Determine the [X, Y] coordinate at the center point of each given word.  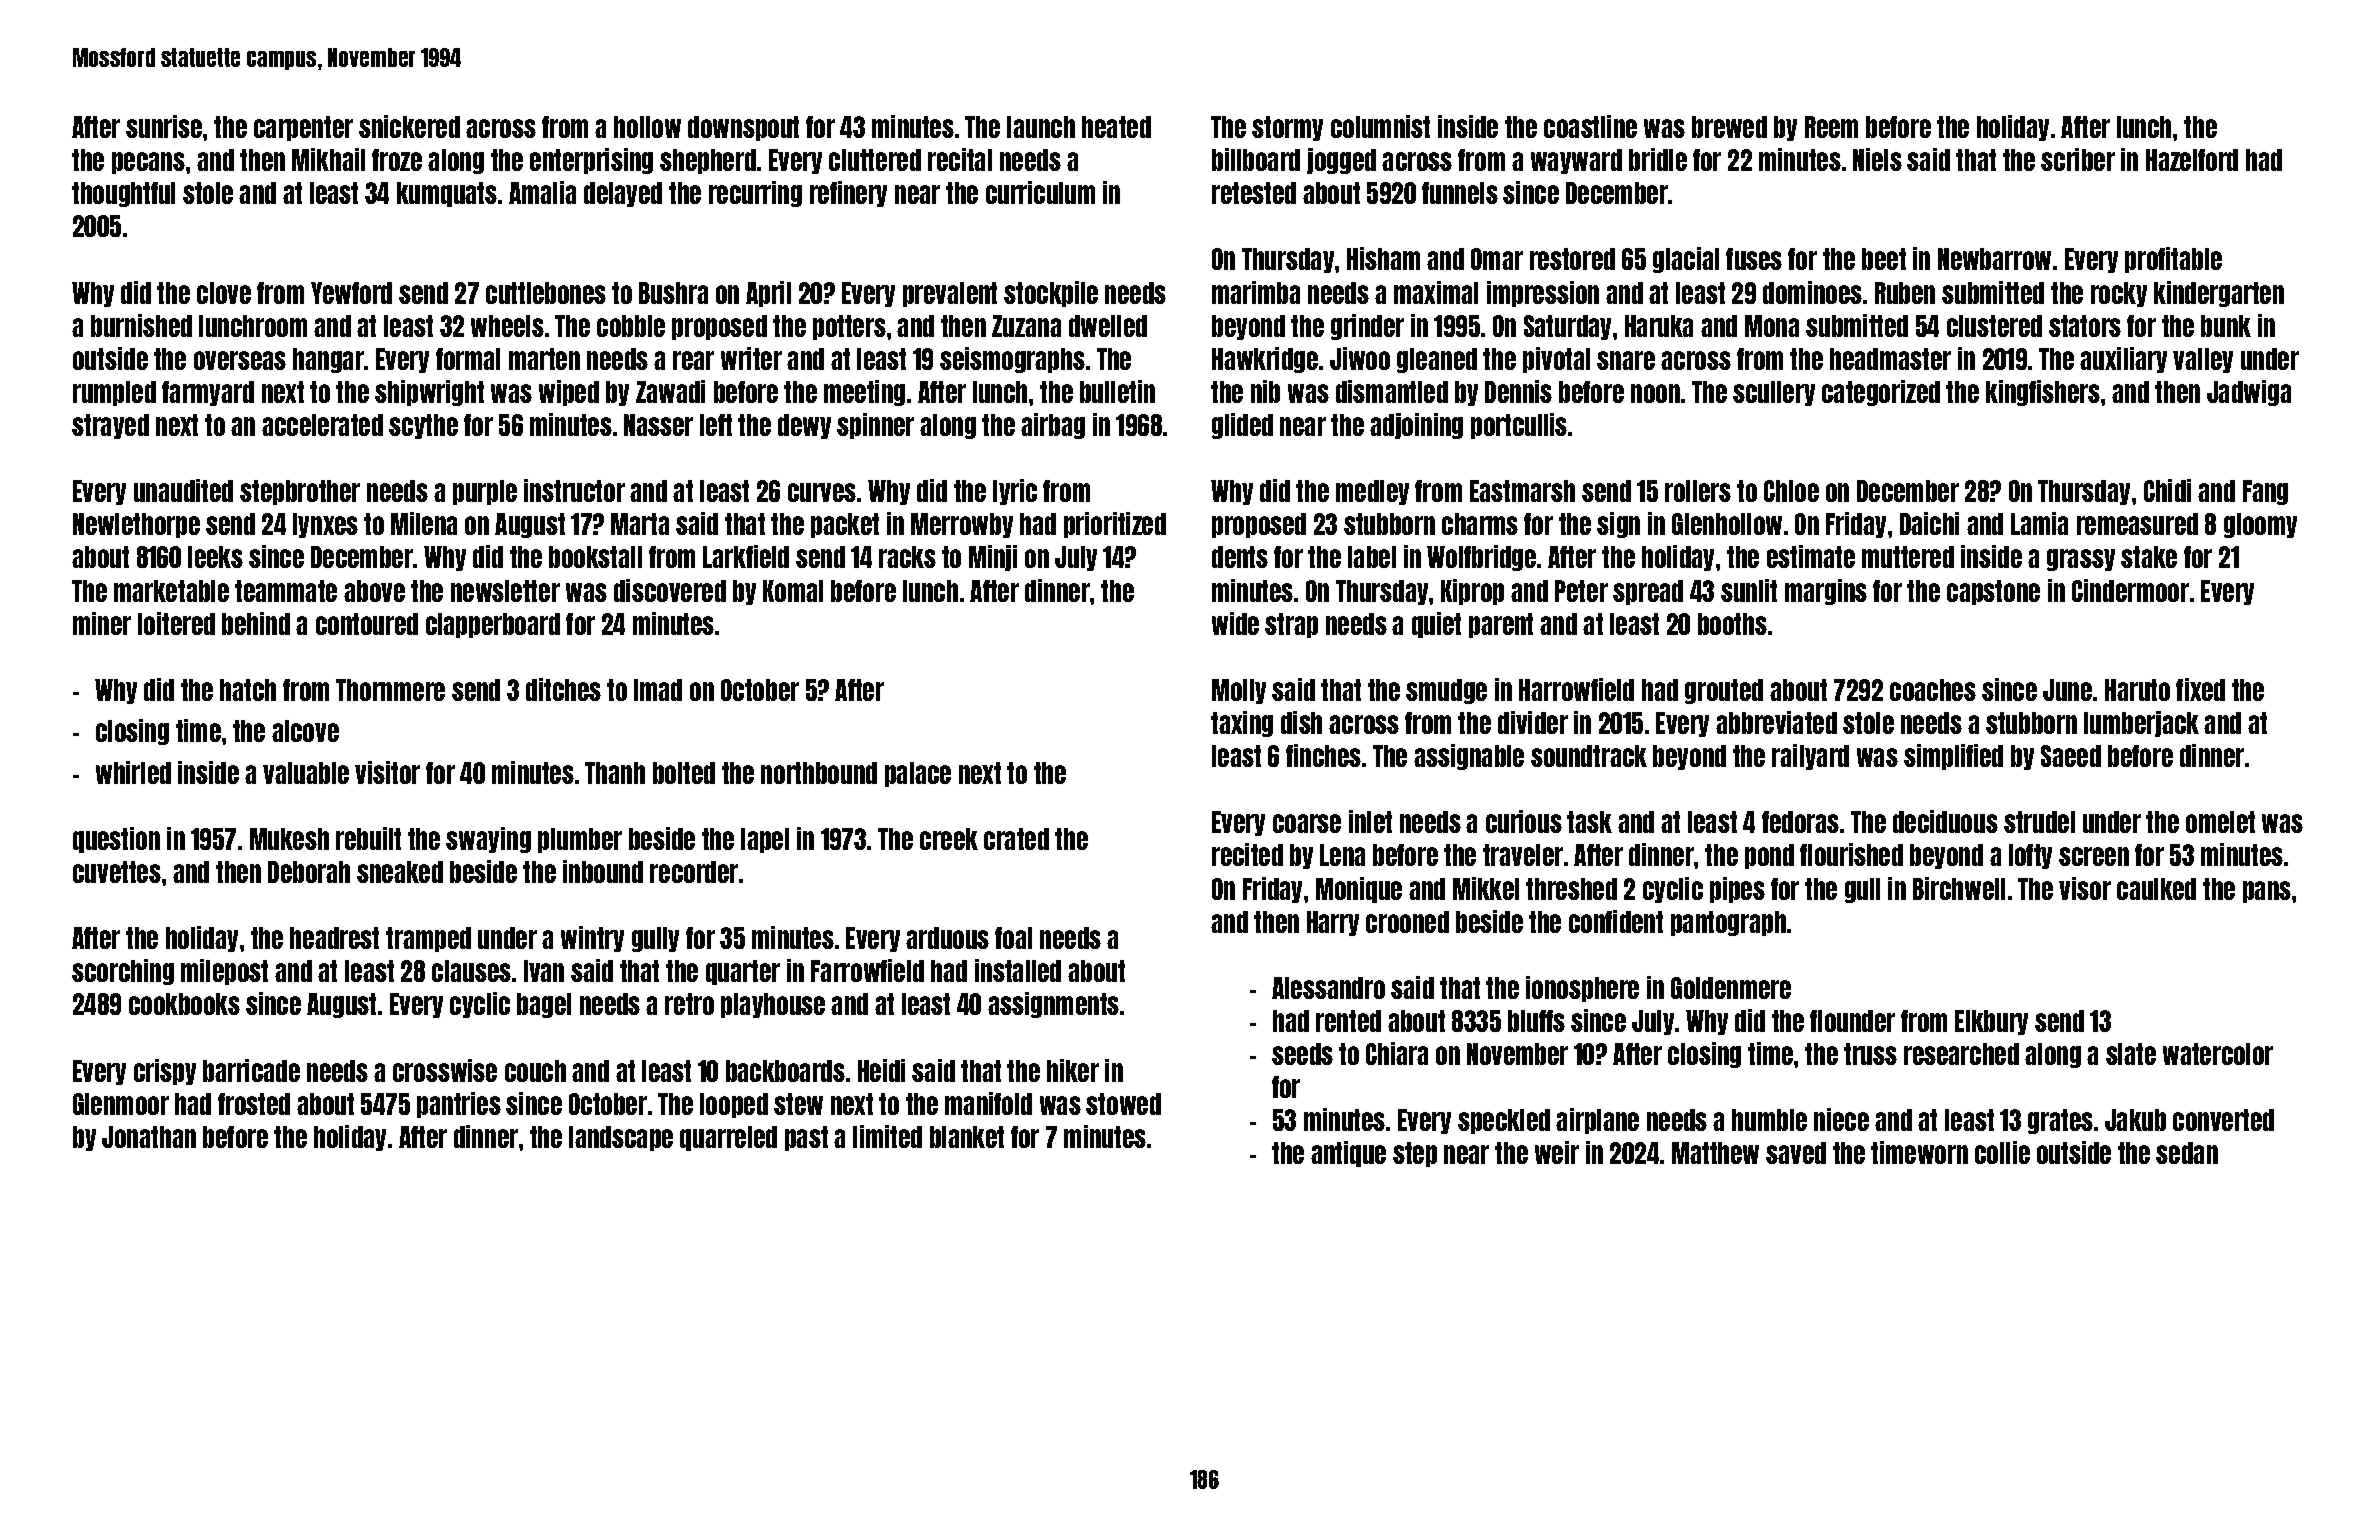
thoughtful [123, 194]
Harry [1333, 923]
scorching [123, 972]
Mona [1772, 326]
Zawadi [670, 391]
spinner [875, 426]
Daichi [1929, 523]
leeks [215, 557]
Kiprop [1472, 592]
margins [1826, 592]
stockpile [1051, 294]
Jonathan [149, 1137]
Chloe [1791, 491]
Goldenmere [1731, 988]
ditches [563, 689]
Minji [993, 558]
